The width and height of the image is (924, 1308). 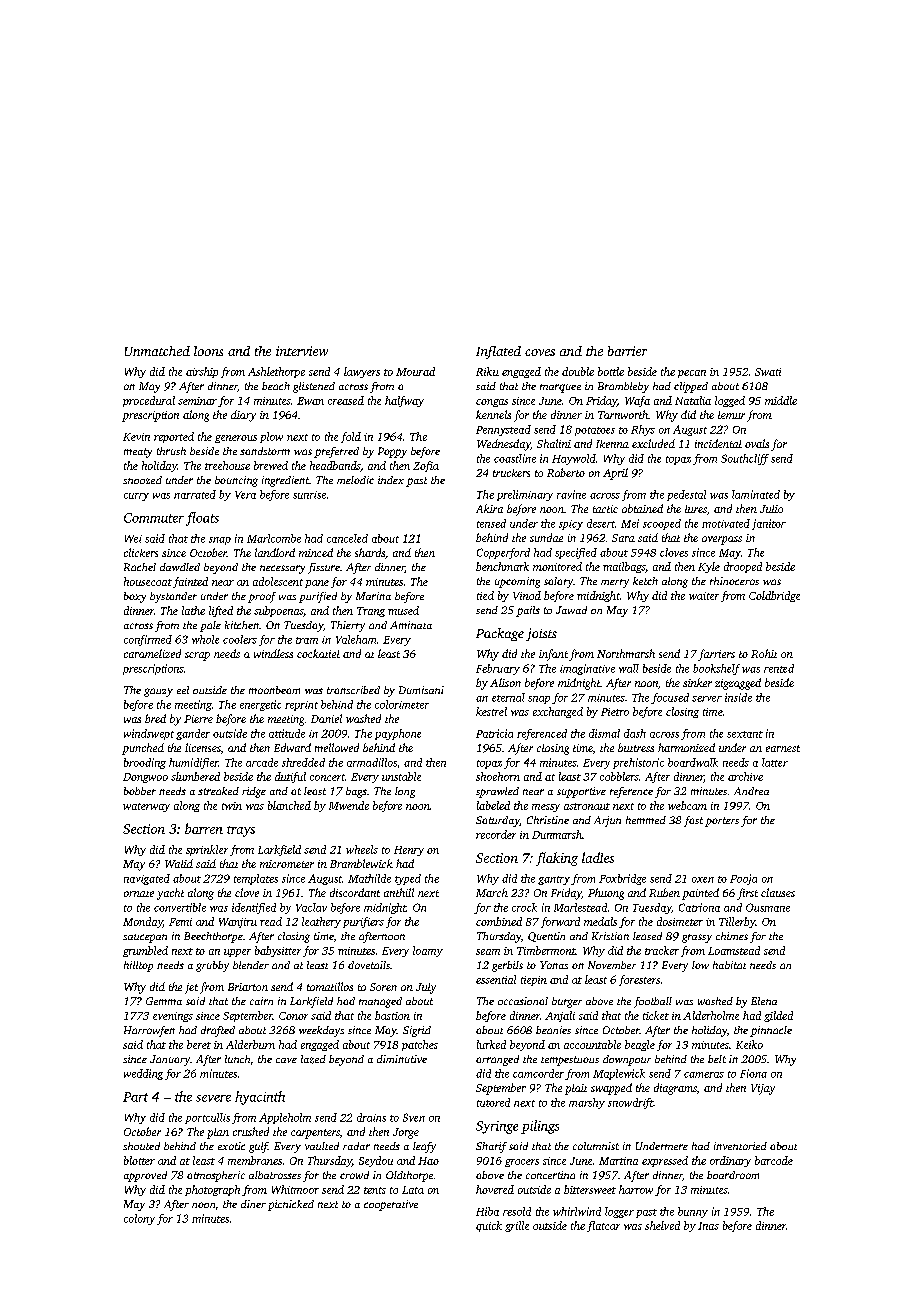 I want to click on sundae, so click(x=546, y=537).
